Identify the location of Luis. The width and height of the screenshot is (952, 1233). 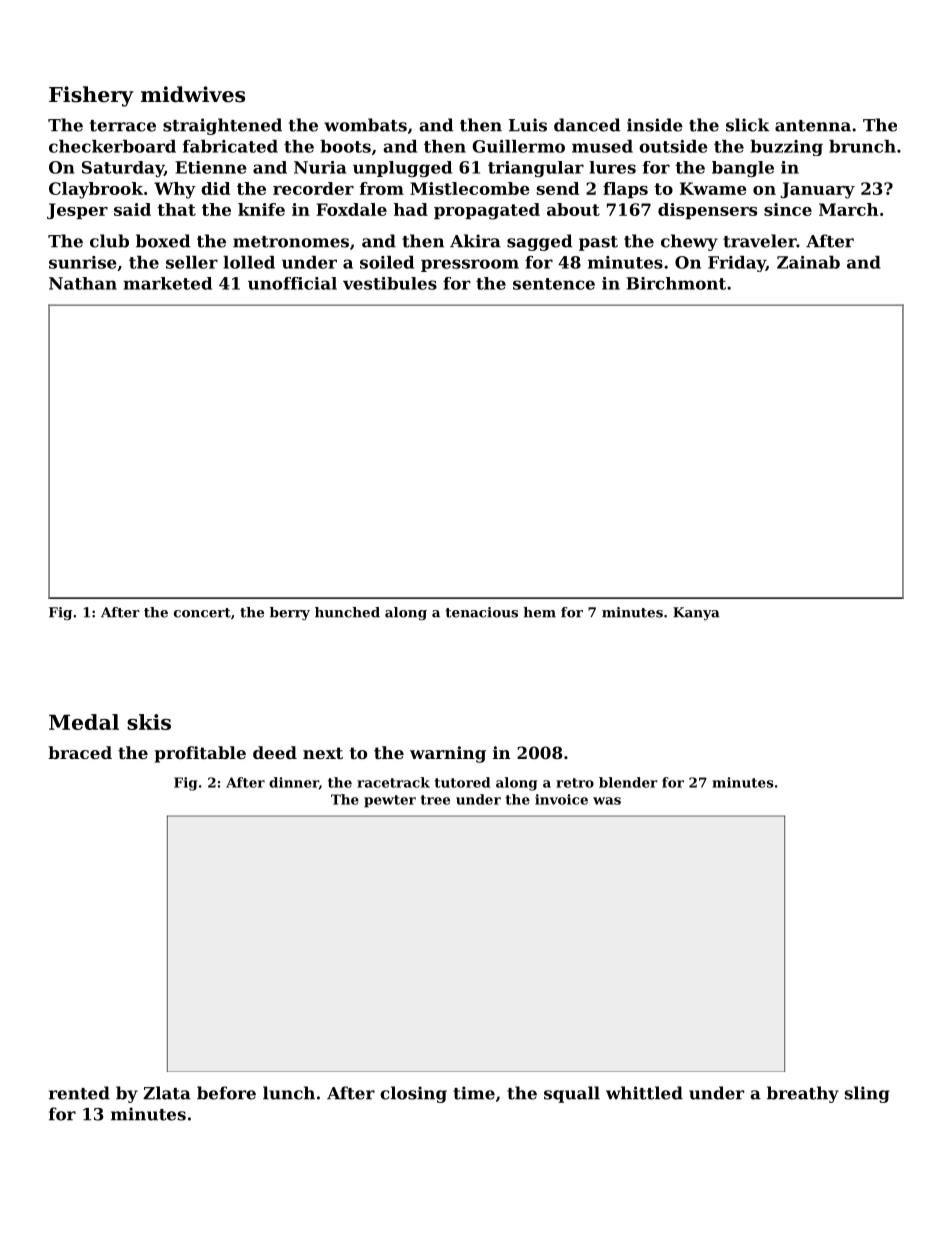
(528, 125).
